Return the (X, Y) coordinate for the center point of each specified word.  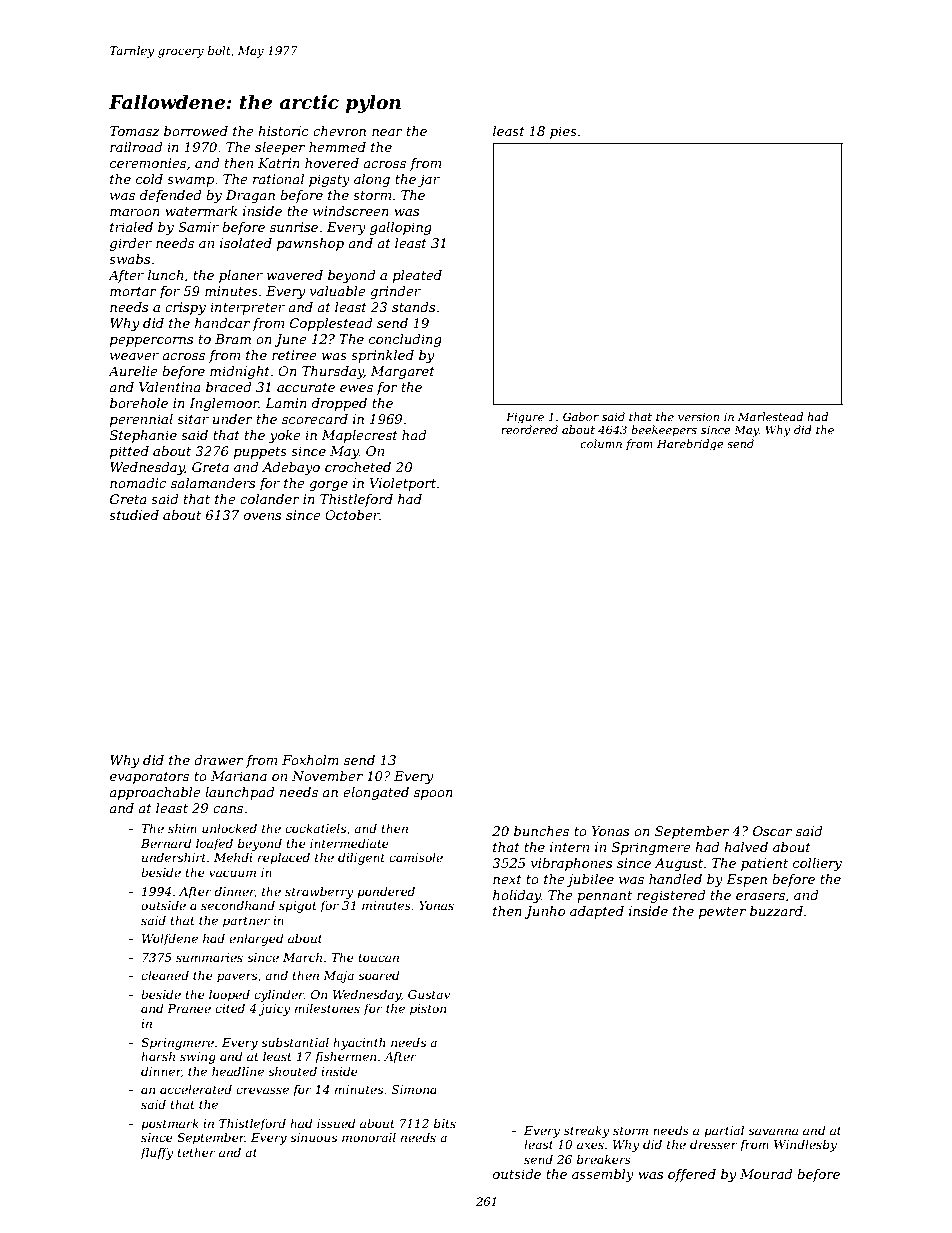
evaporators (149, 778)
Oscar (772, 831)
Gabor (581, 416)
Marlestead (770, 416)
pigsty (329, 180)
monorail (369, 1137)
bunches (541, 831)
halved (746, 847)
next (507, 879)
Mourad (766, 1174)
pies (563, 132)
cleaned (165, 975)
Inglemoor (224, 404)
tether (196, 1152)
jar (429, 180)
